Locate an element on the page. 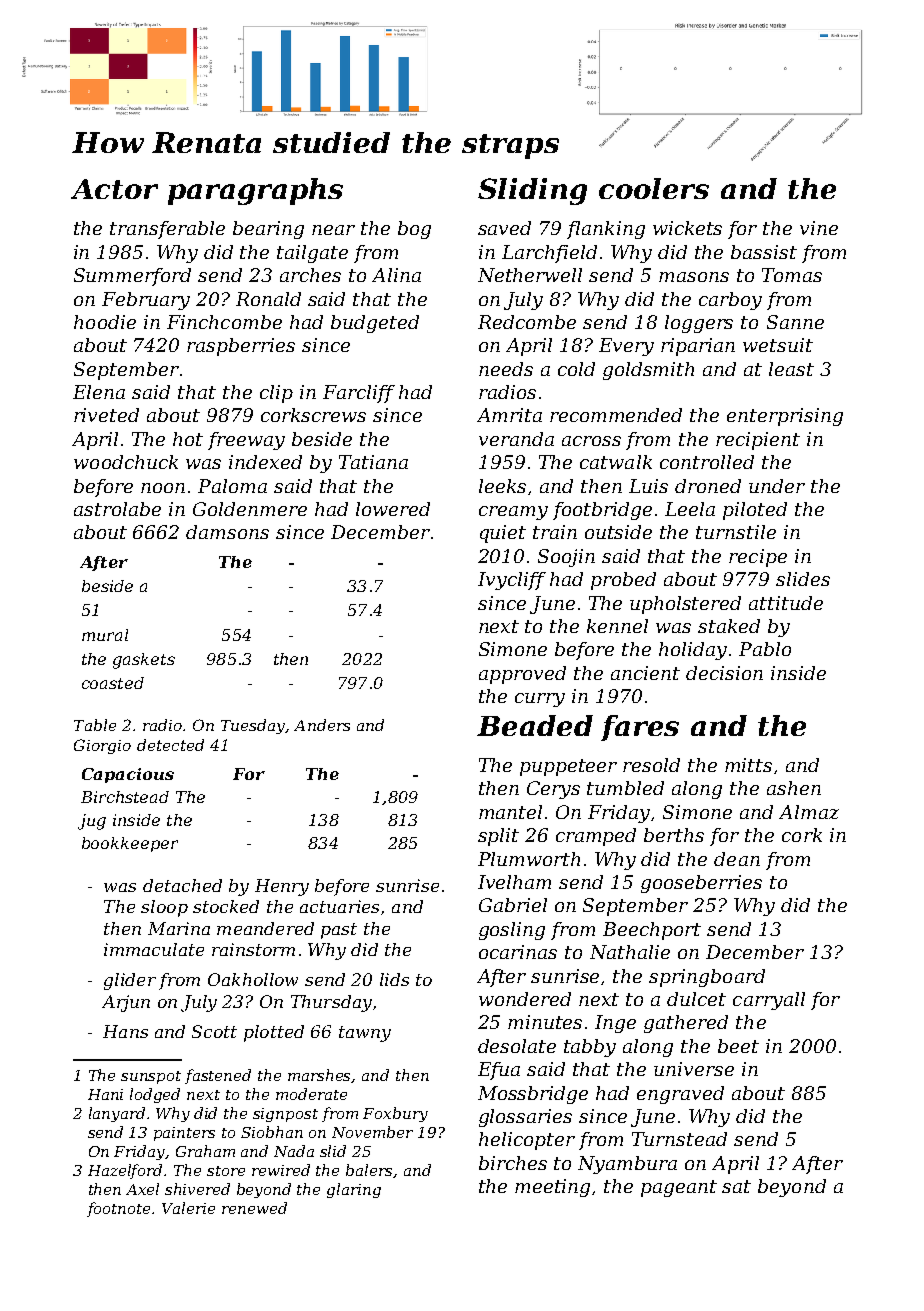 The height and width of the image is (1311, 924). glider is located at coordinates (130, 981).
